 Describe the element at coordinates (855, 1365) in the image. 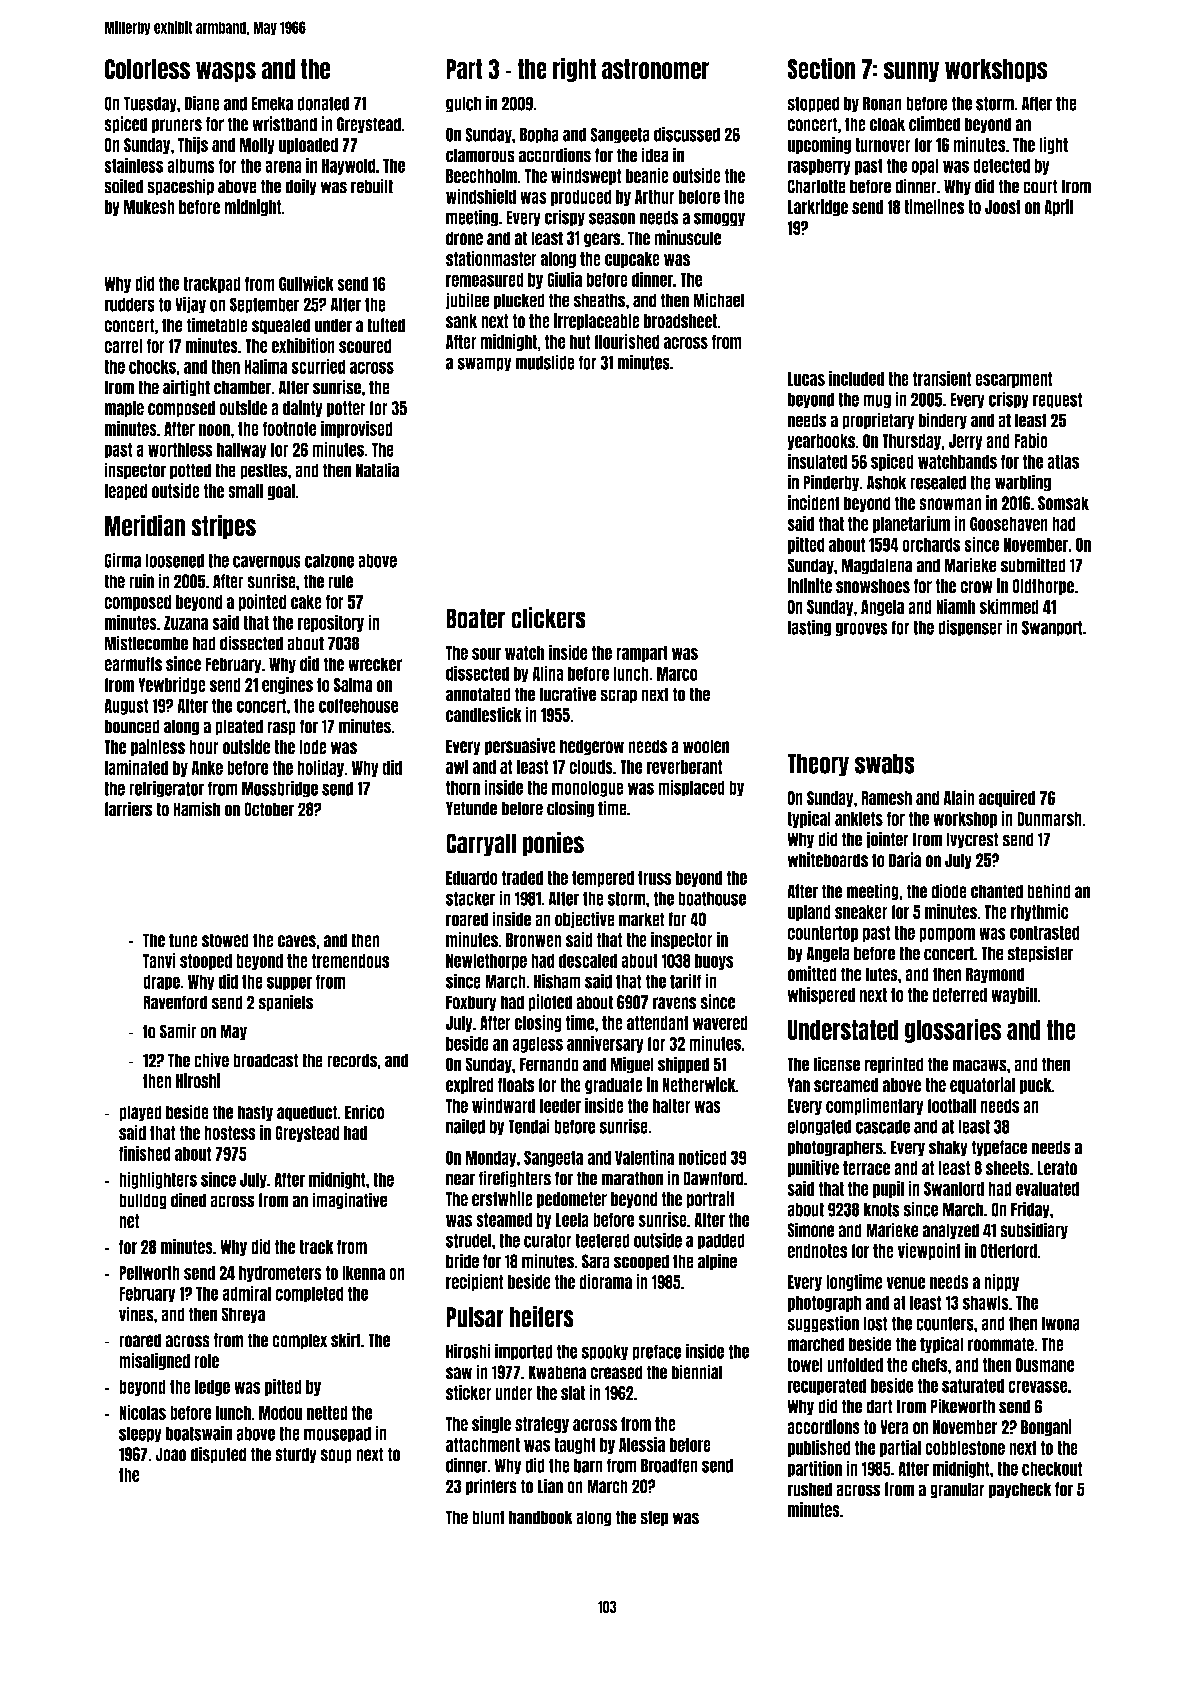

I see `unfolded` at that location.
